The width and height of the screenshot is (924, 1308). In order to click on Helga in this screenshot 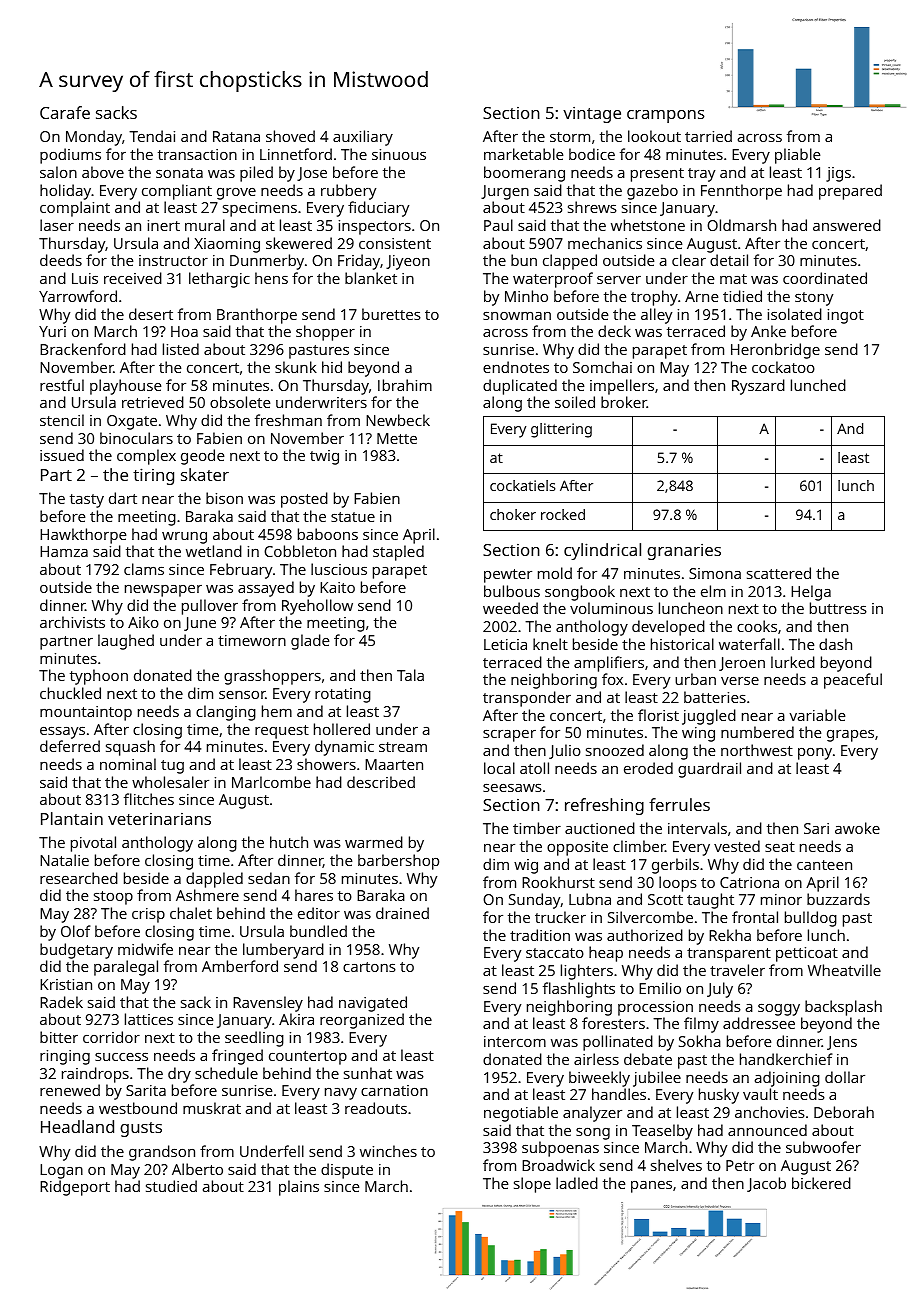, I will do `click(811, 593)`.
